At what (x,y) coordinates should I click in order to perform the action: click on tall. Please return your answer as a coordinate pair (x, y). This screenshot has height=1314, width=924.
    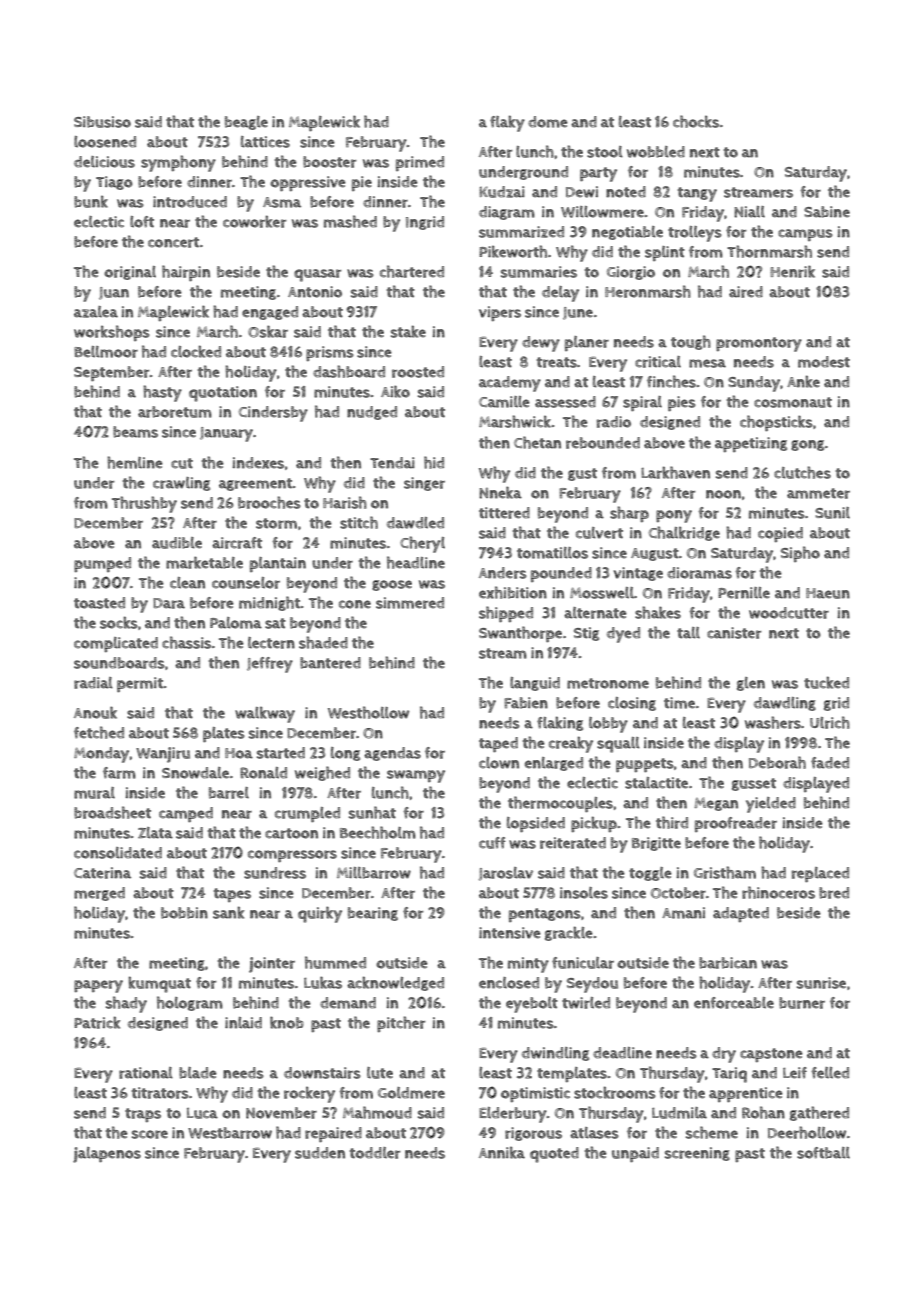
    Looking at the image, I should click on (688, 633).
